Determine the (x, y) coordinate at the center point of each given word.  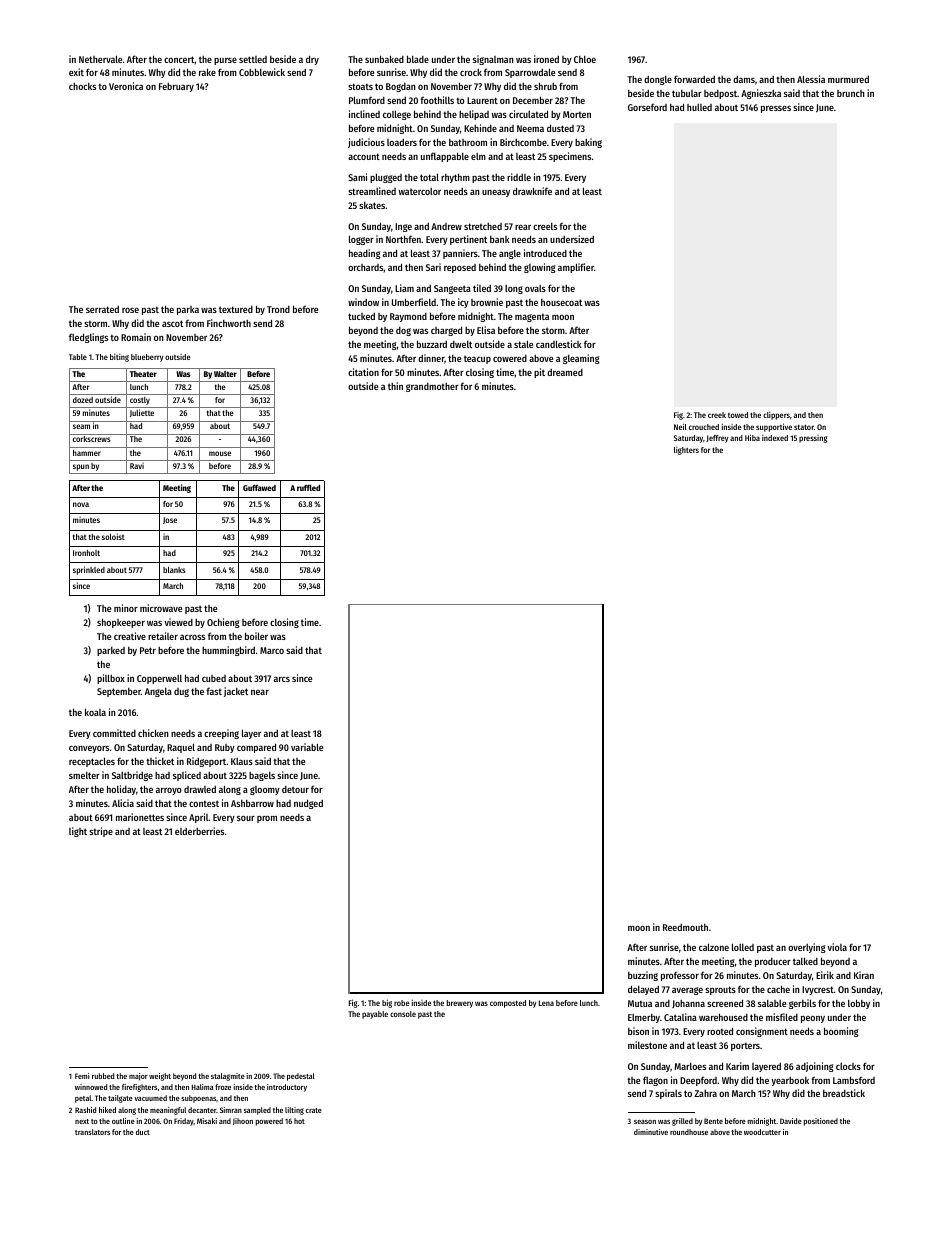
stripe (101, 832)
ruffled (308, 488)
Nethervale (100, 59)
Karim (737, 1066)
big (387, 1003)
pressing (813, 439)
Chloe (585, 59)
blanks (174, 570)
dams (744, 79)
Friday (184, 1122)
